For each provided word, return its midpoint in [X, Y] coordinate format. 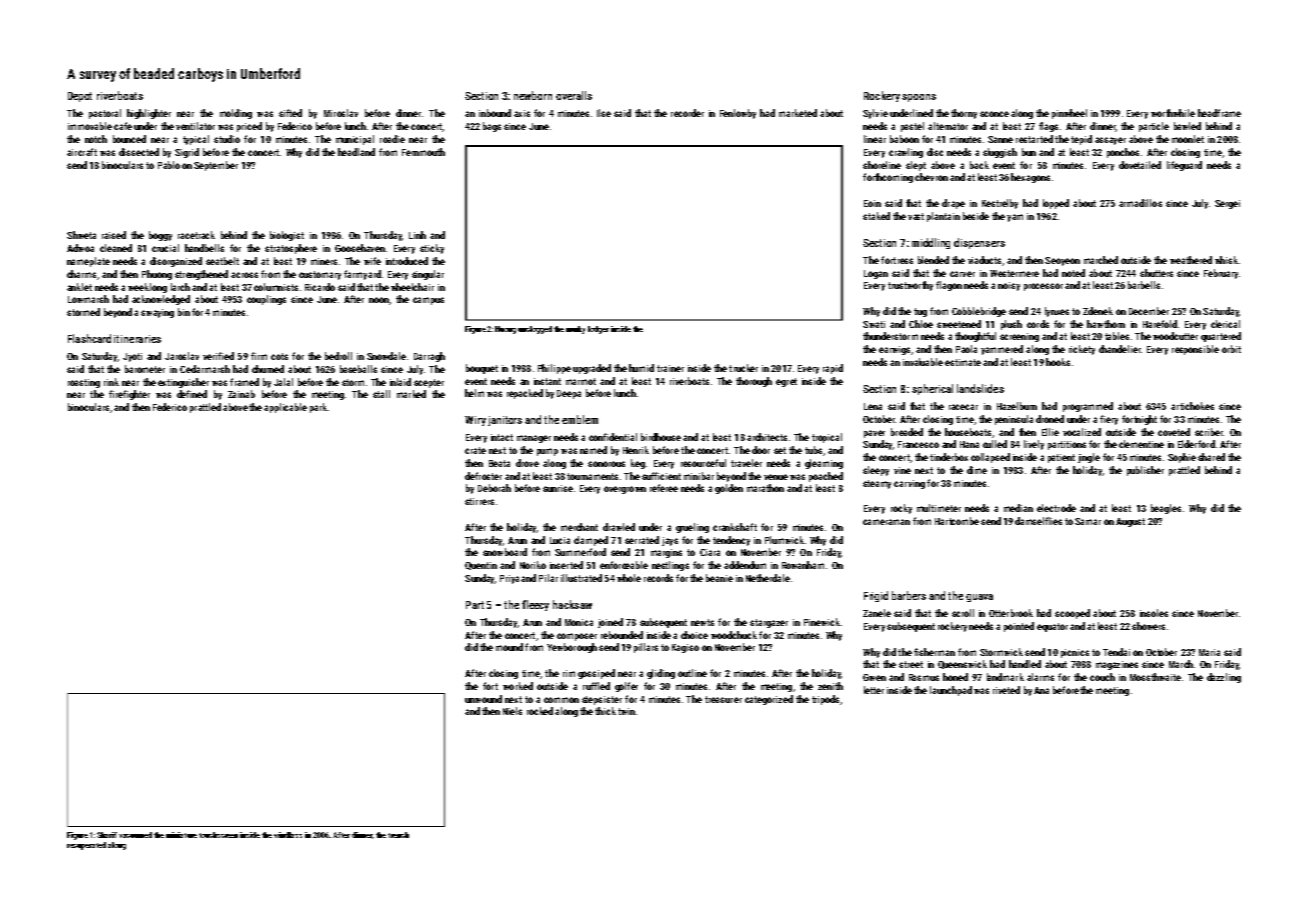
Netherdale [768, 578]
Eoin [872, 203]
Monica [579, 622]
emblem [580, 419]
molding [236, 114]
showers [1148, 626]
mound [509, 647]
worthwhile [1173, 113]
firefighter [129, 395]
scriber [1209, 432]
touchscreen [218, 835]
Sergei [1227, 204]
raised [114, 235]
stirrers [479, 501]
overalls [574, 95]
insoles [1154, 613]
